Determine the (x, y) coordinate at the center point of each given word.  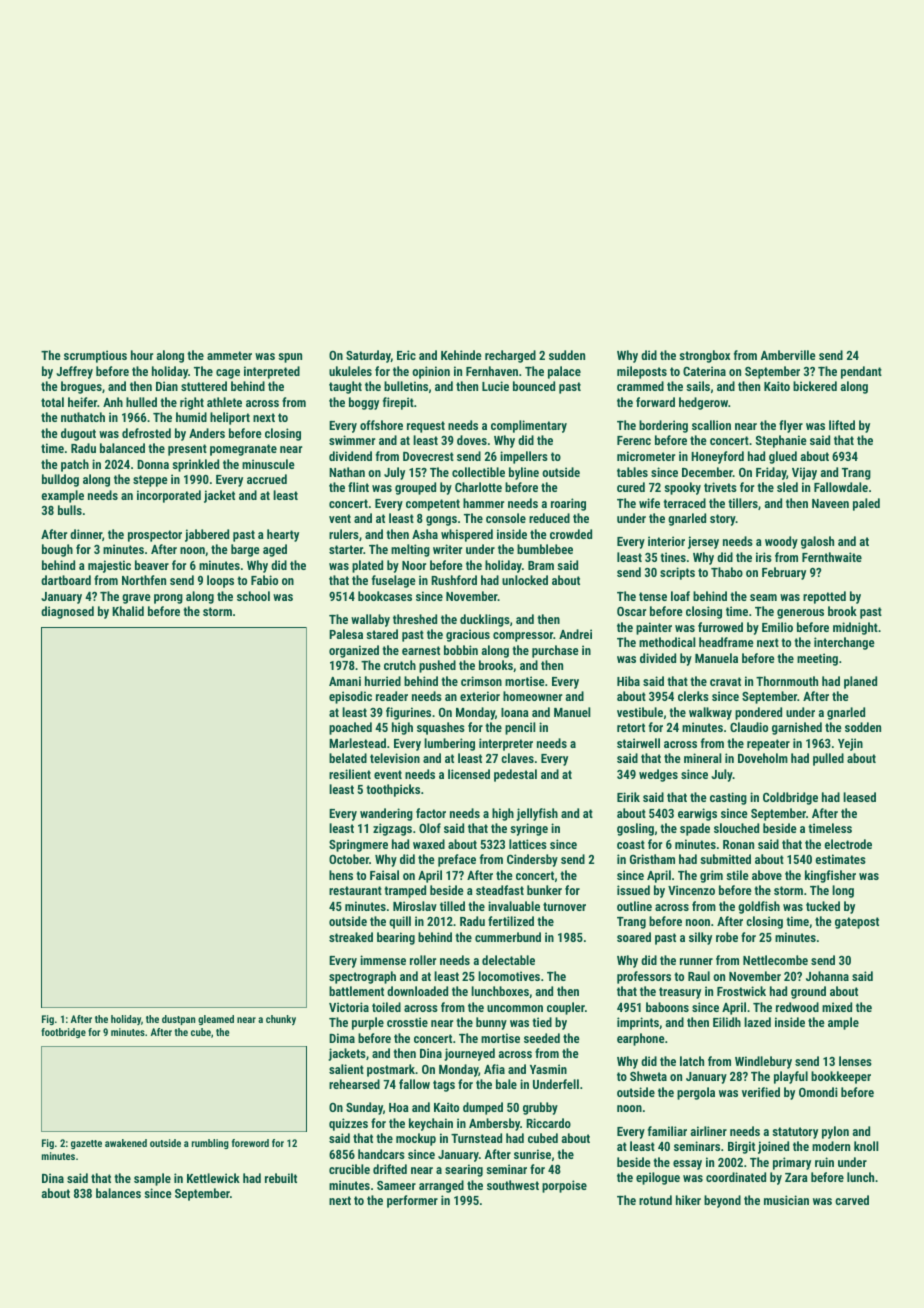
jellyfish (537, 814)
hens (341, 875)
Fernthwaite (832, 557)
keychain (431, 1124)
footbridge (63, 1033)
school (253, 596)
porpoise (564, 1186)
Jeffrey (74, 372)
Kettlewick (213, 1178)
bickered (815, 386)
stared (382, 634)
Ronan (738, 844)
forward (655, 402)
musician (786, 1200)
